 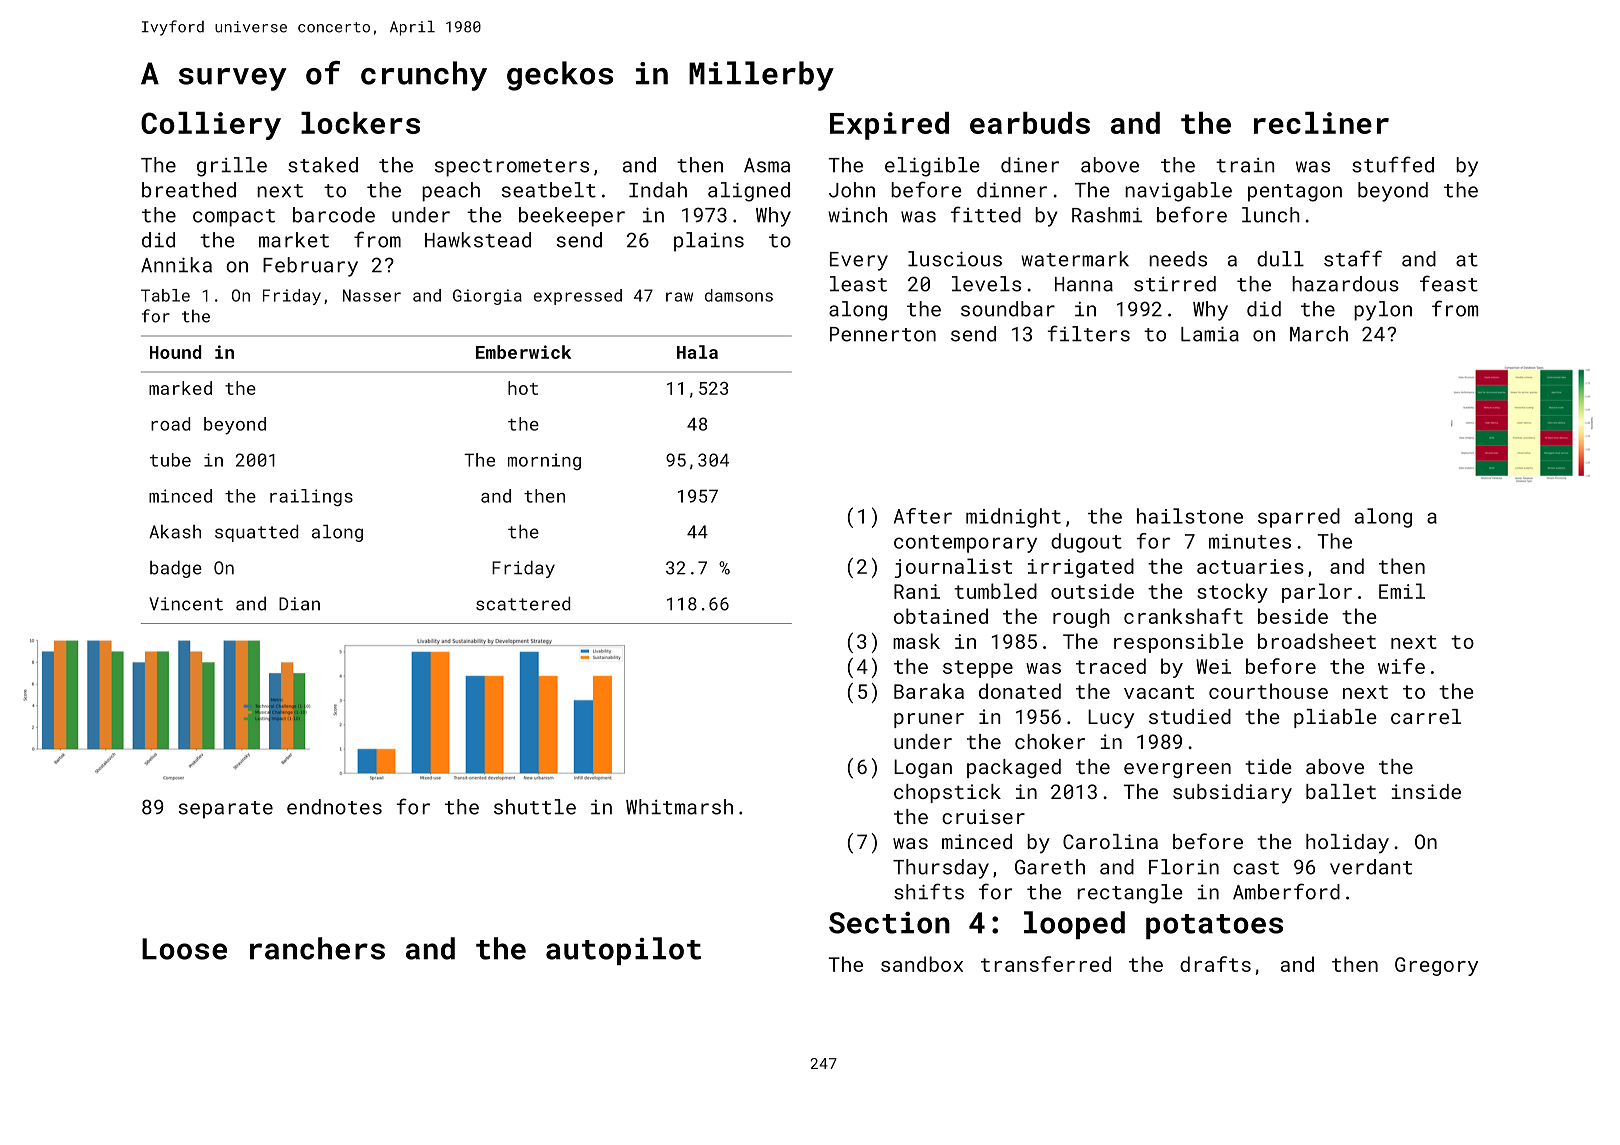 What do you see at coordinates (1293, 616) in the page?
I see `beside` at bounding box center [1293, 616].
